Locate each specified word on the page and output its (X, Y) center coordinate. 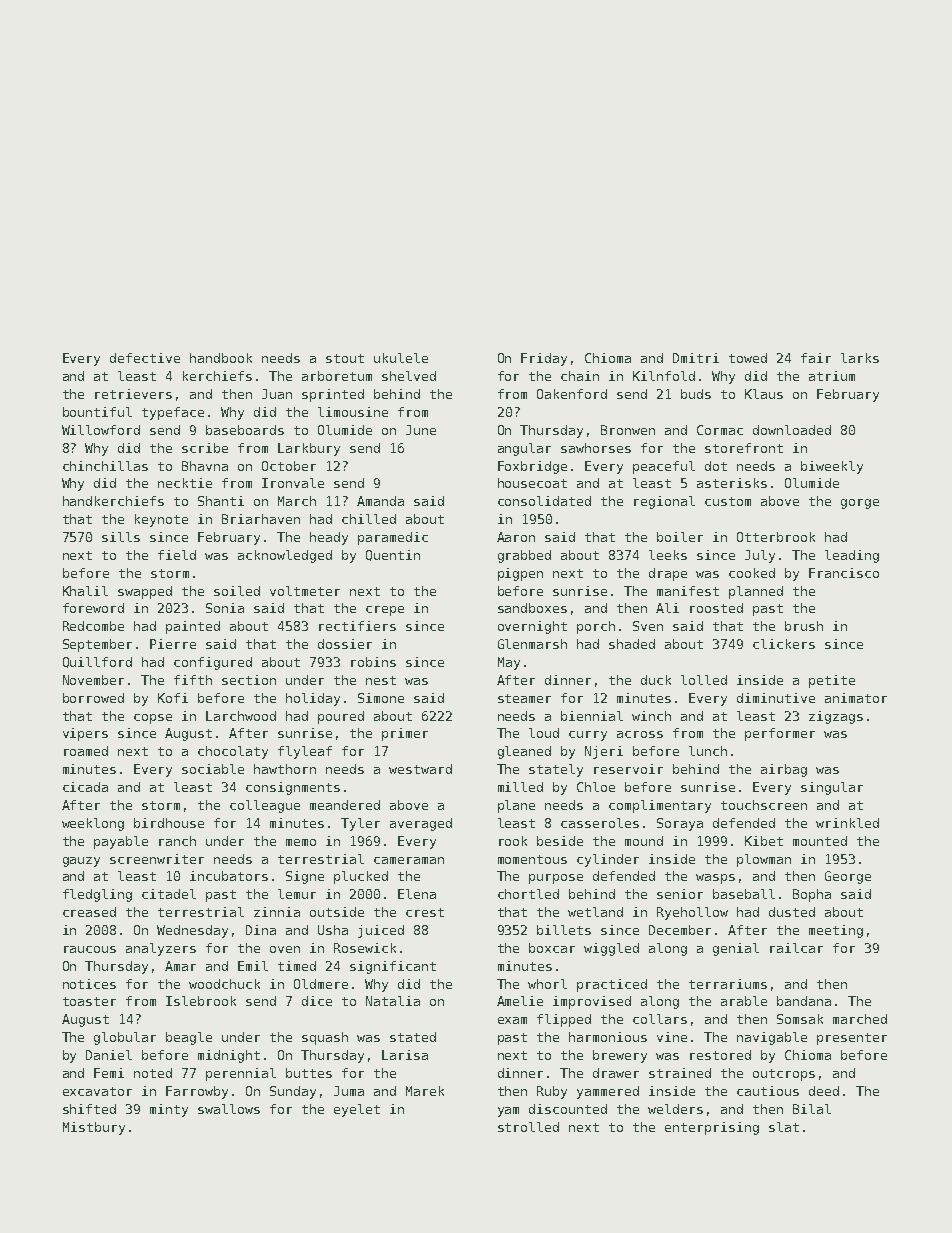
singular (832, 788)
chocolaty (233, 752)
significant (393, 967)
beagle (189, 1038)
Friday (544, 359)
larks (860, 358)
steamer (524, 698)
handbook (221, 358)
